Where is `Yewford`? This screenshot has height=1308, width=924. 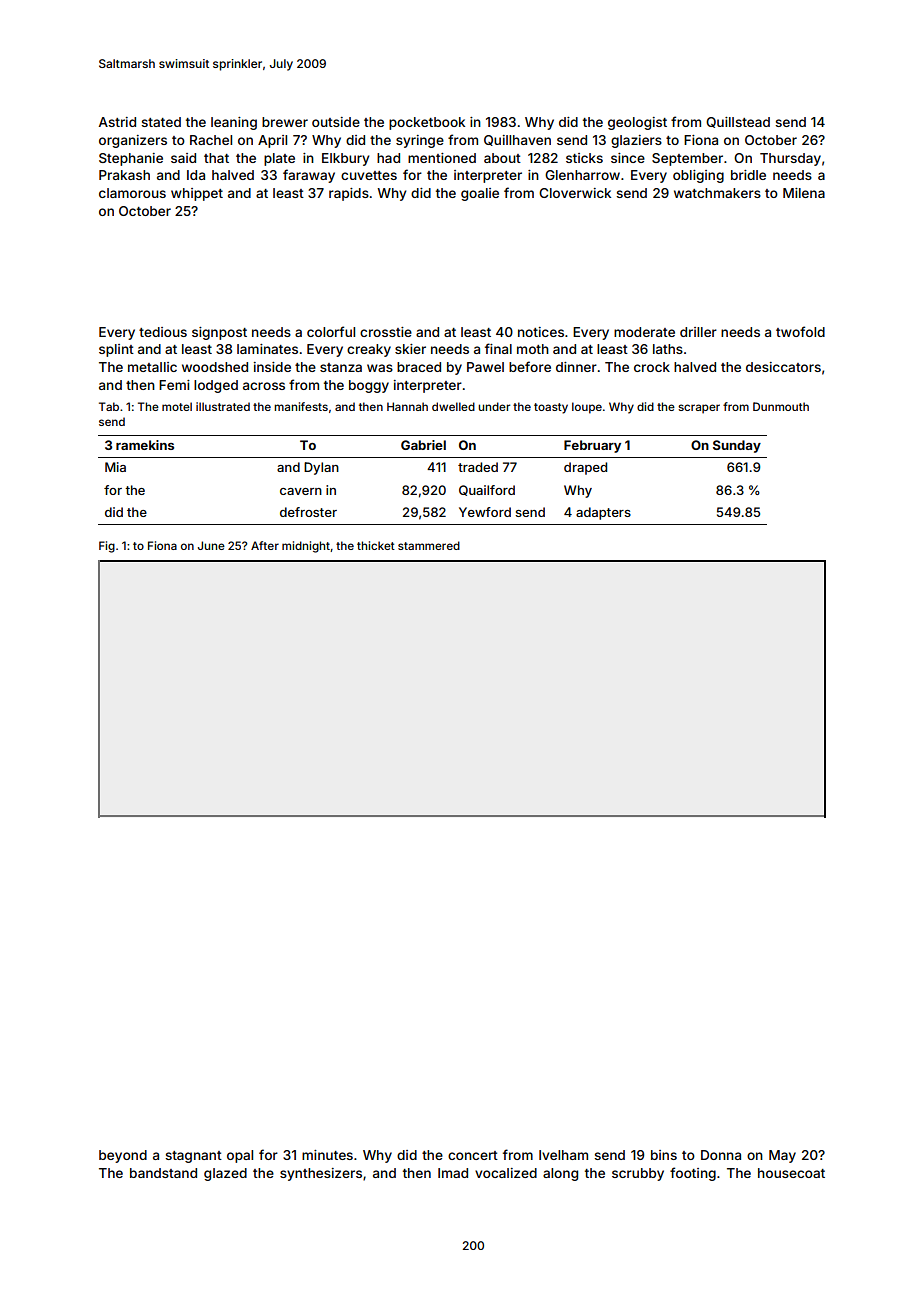 Yewford is located at coordinates (485, 512).
